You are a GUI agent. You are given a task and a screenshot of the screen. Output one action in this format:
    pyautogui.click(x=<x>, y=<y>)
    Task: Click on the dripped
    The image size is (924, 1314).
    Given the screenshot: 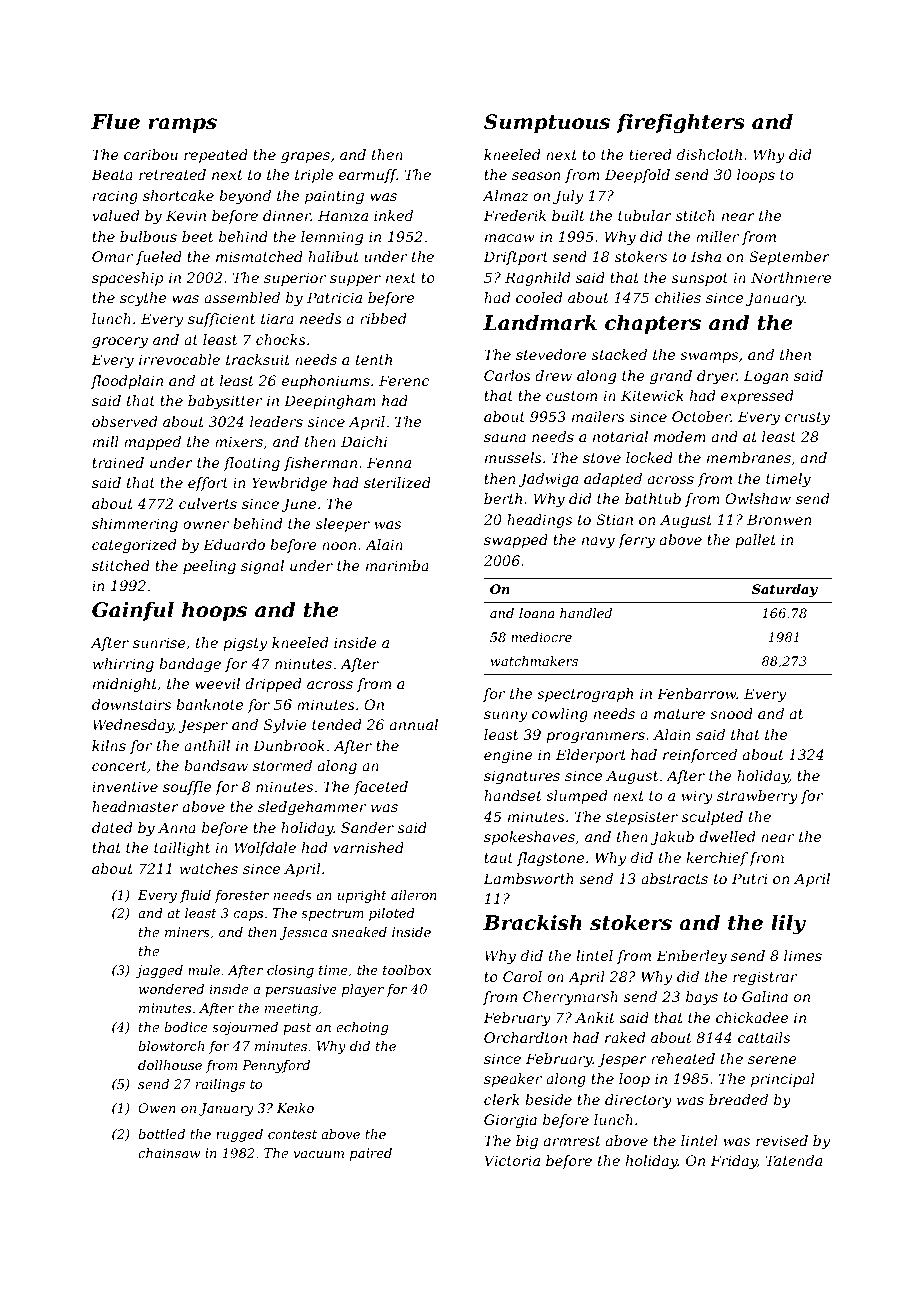 What is the action you would take?
    pyautogui.click(x=273, y=685)
